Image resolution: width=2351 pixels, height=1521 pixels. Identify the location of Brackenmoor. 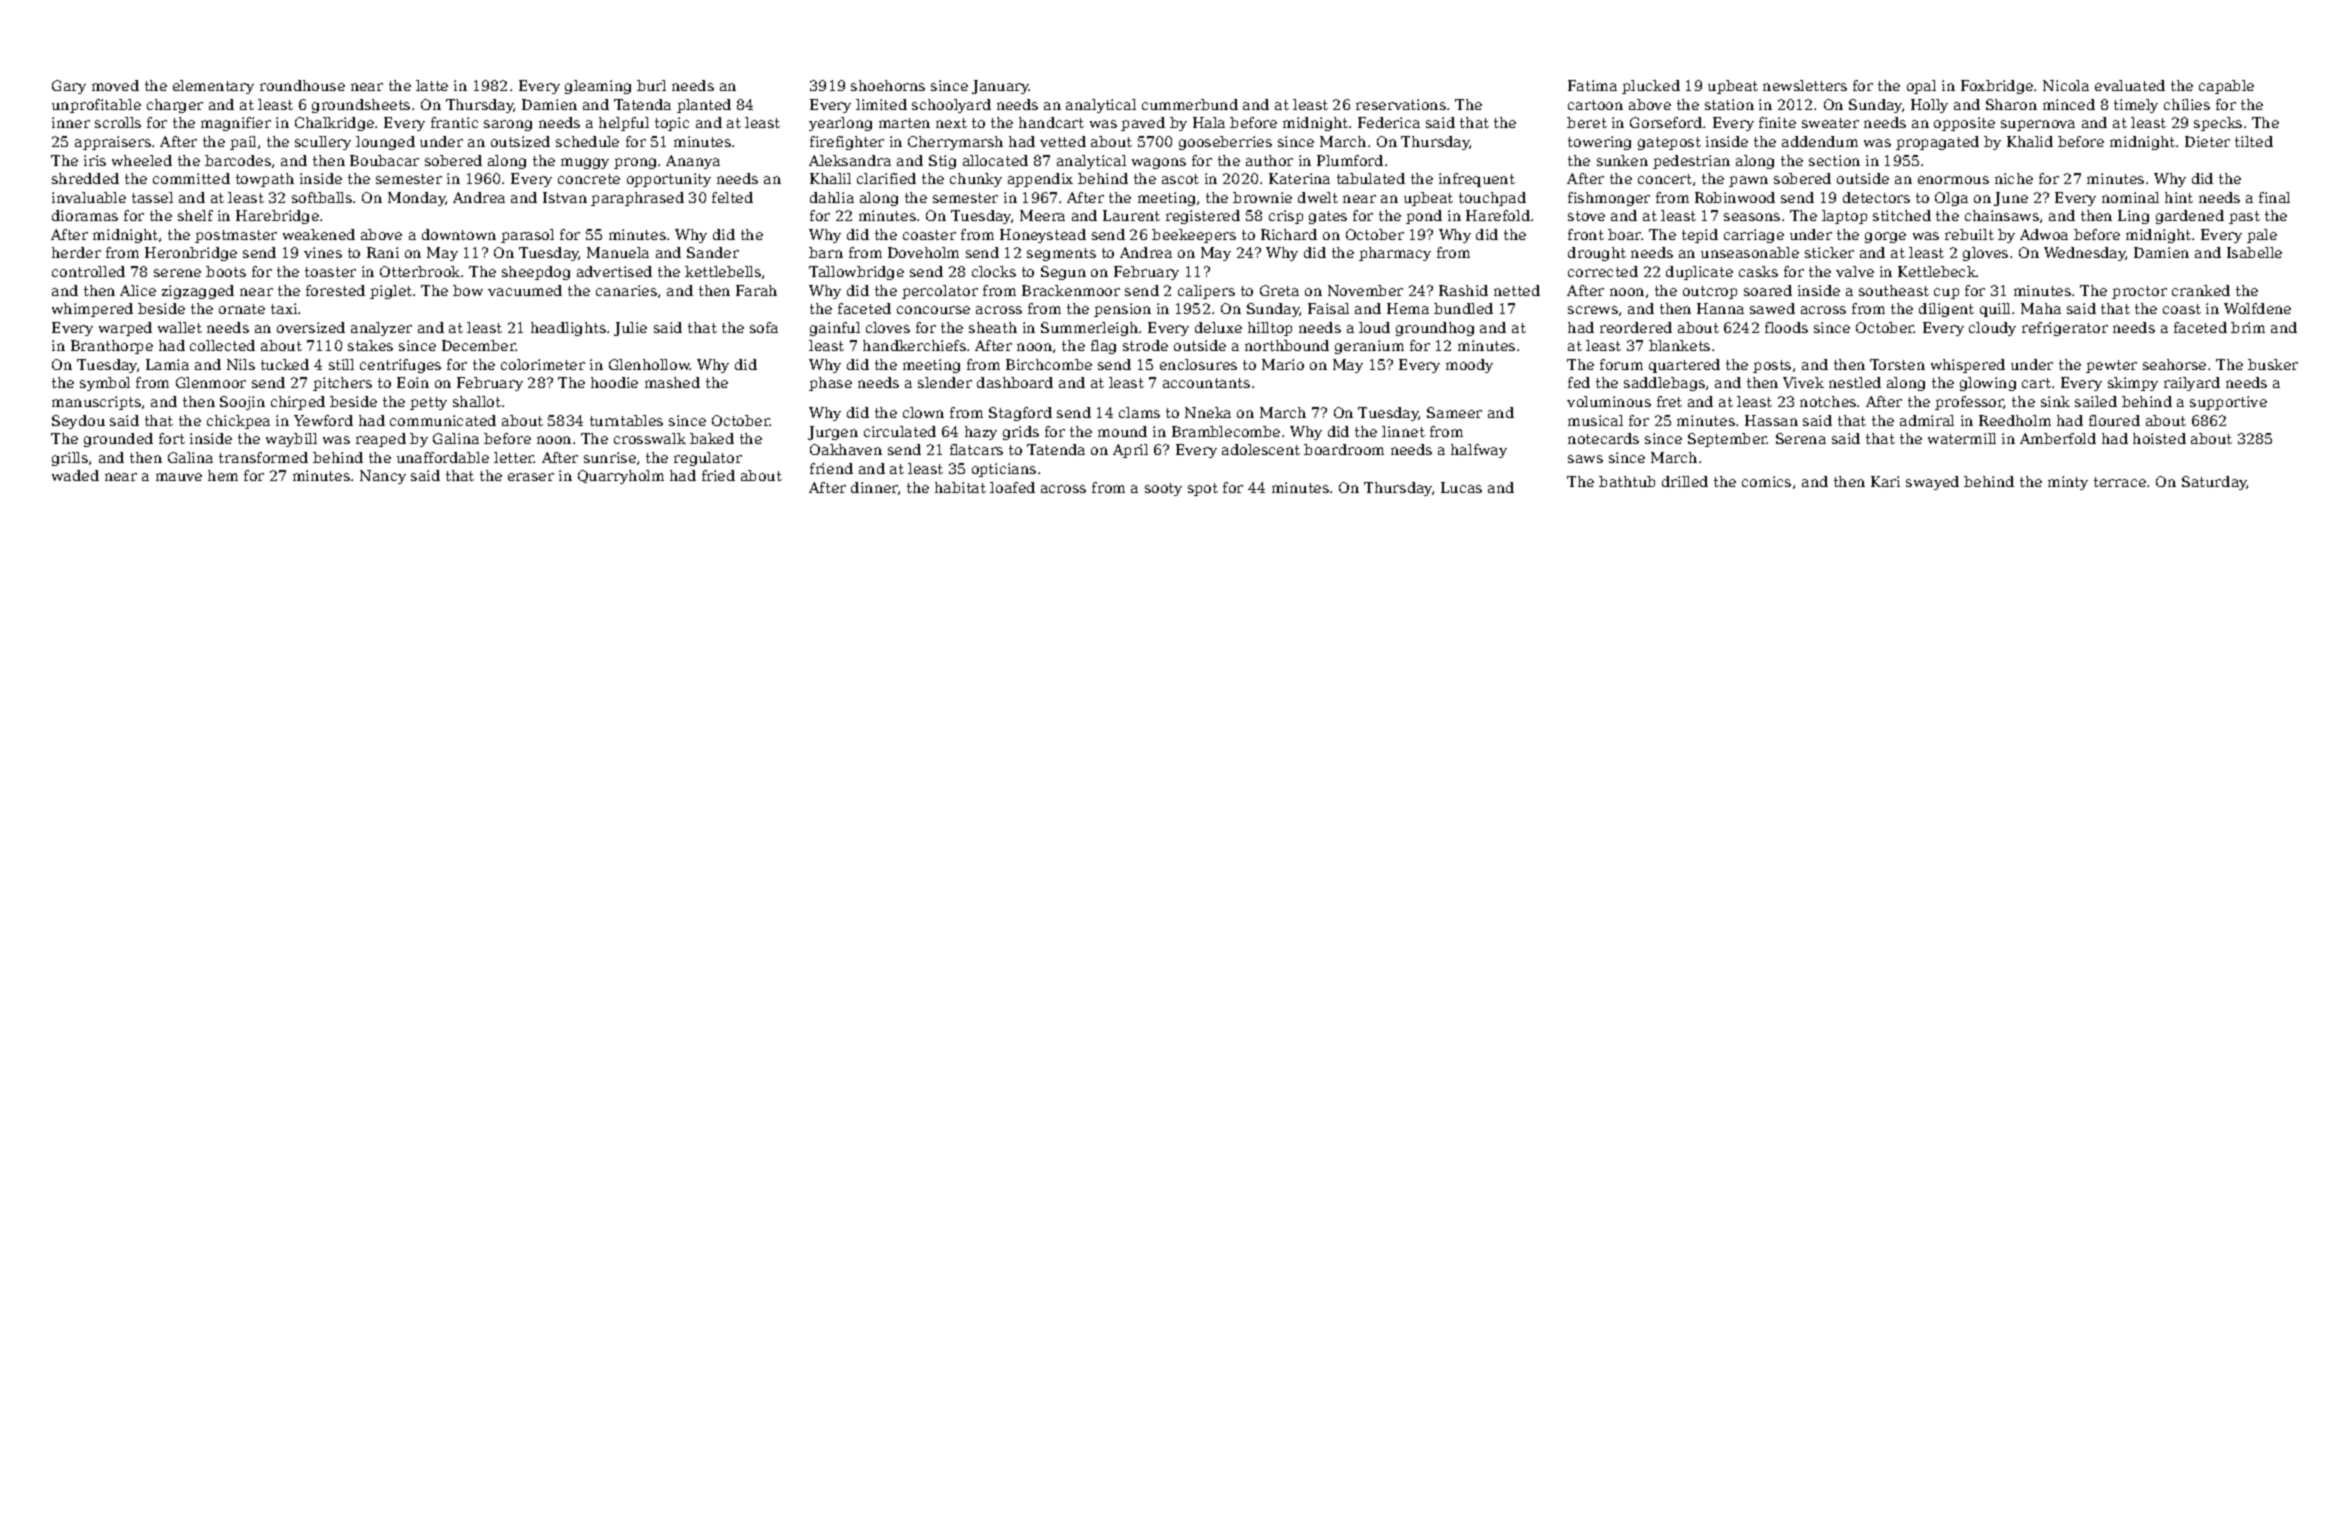
(1071, 290).
